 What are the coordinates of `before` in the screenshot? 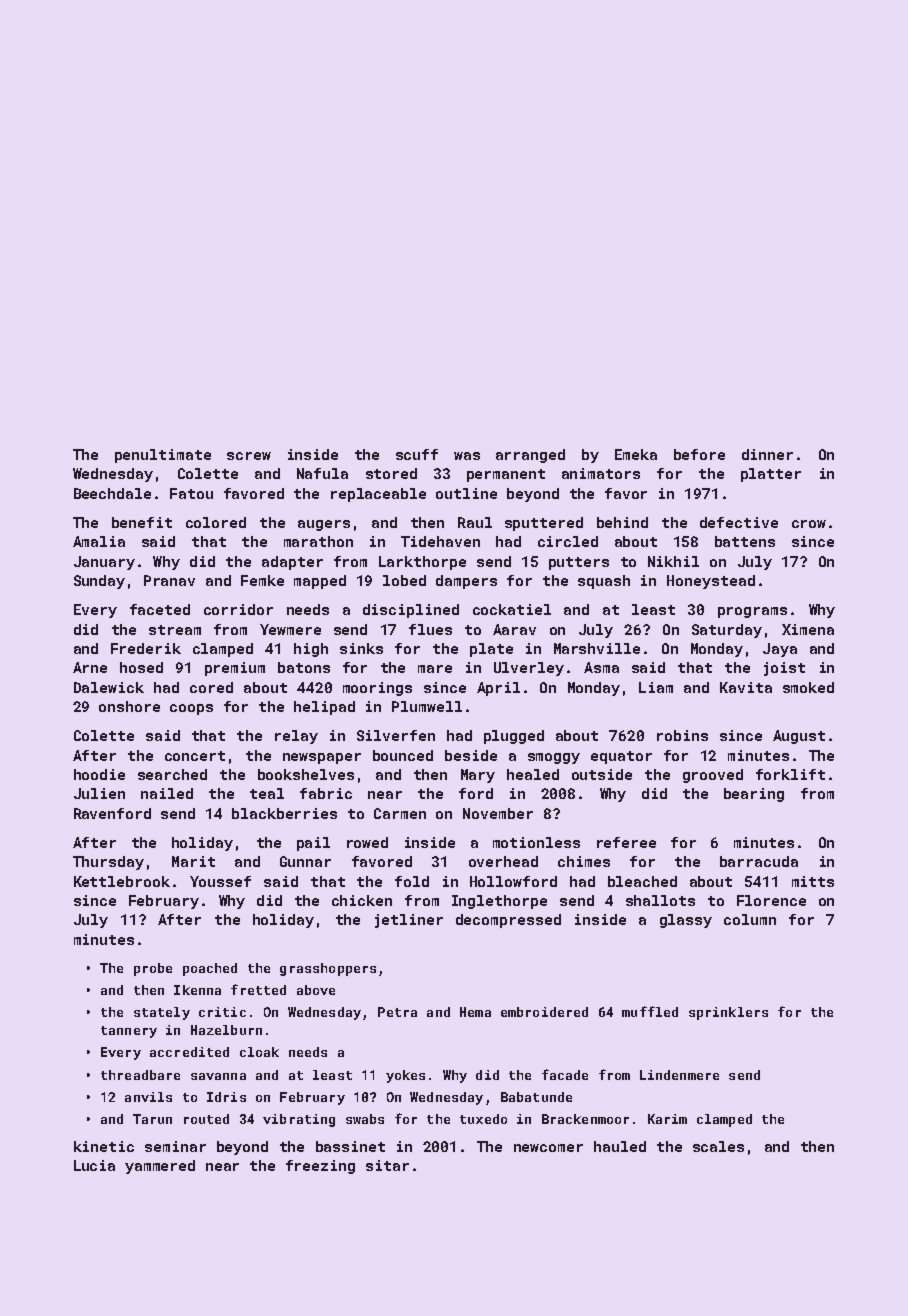 It's located at (699, 454).
